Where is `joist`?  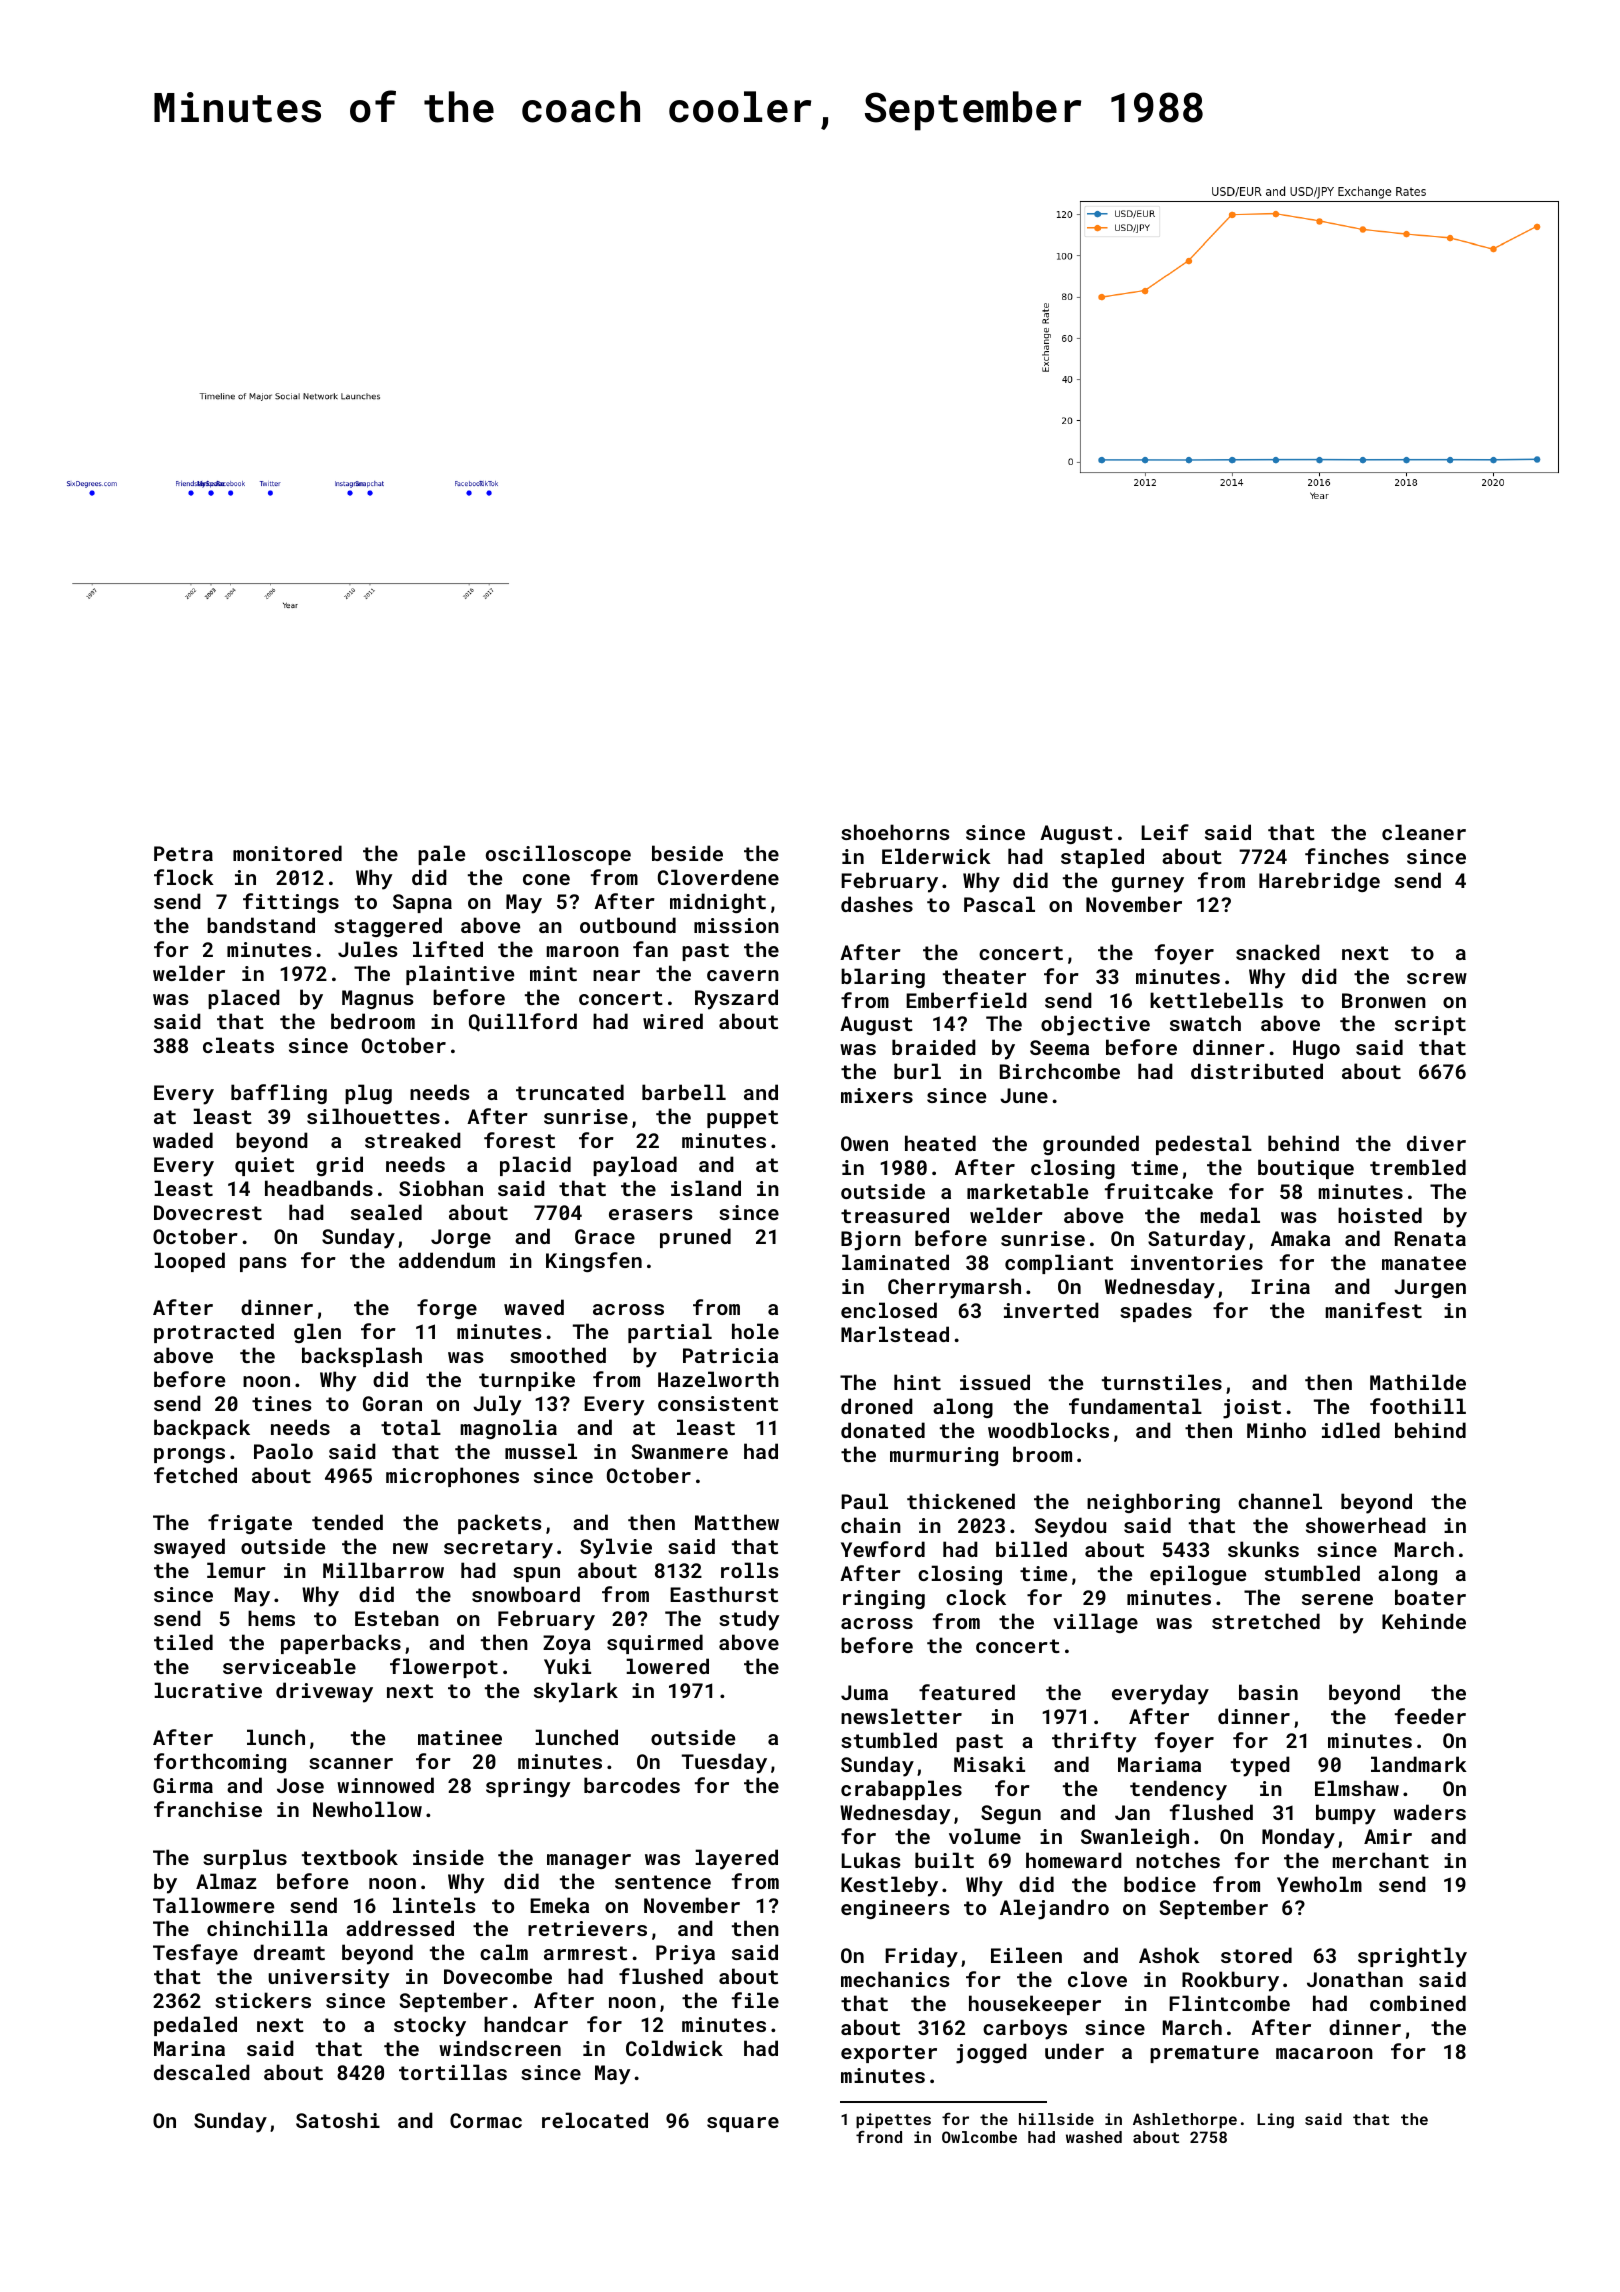
joist is located at coordinates (1252, 1409).
